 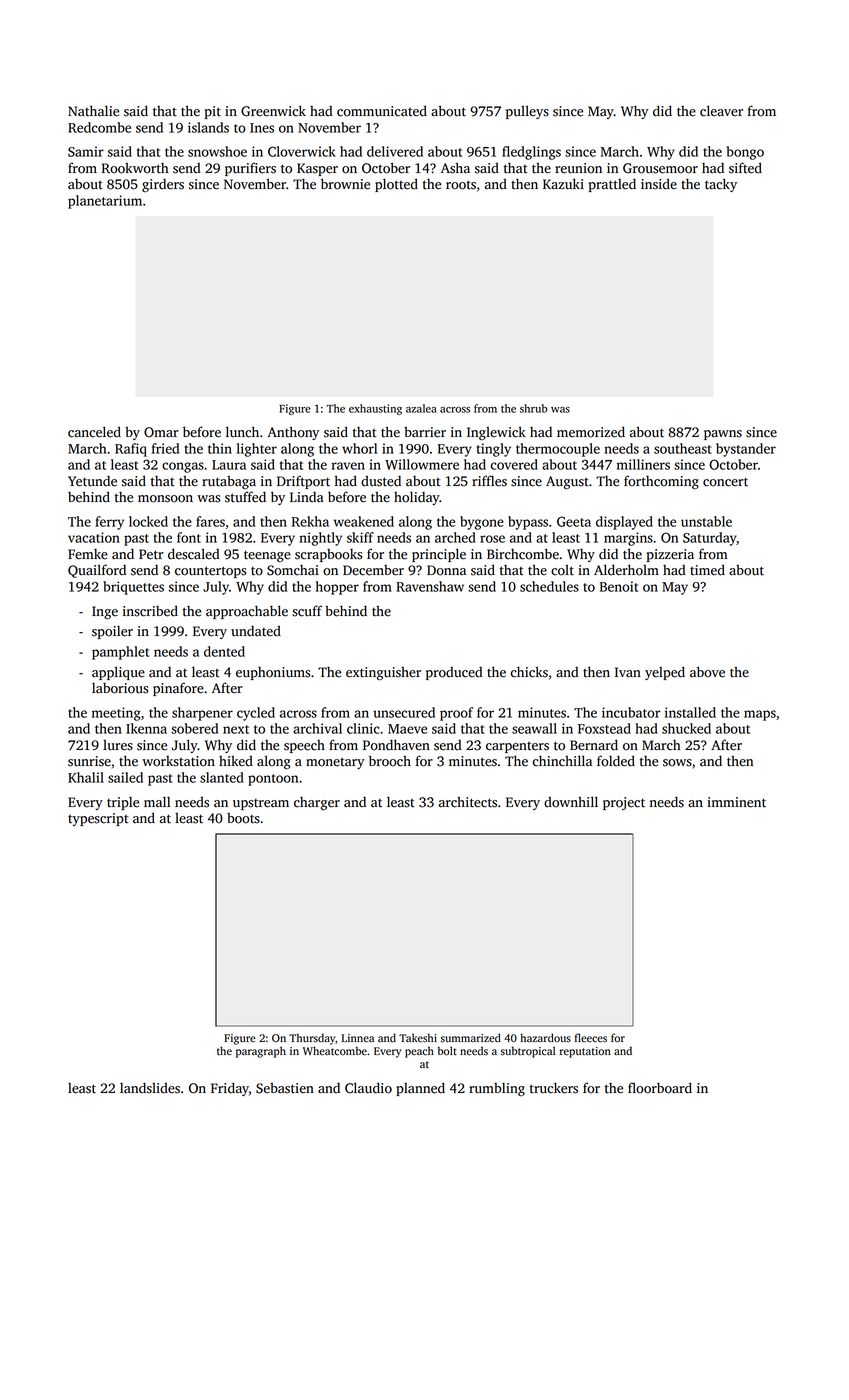 What do you see at coordinates (317, 169) in the document?
I see `Kasper` at bounding box center [317, 169].
